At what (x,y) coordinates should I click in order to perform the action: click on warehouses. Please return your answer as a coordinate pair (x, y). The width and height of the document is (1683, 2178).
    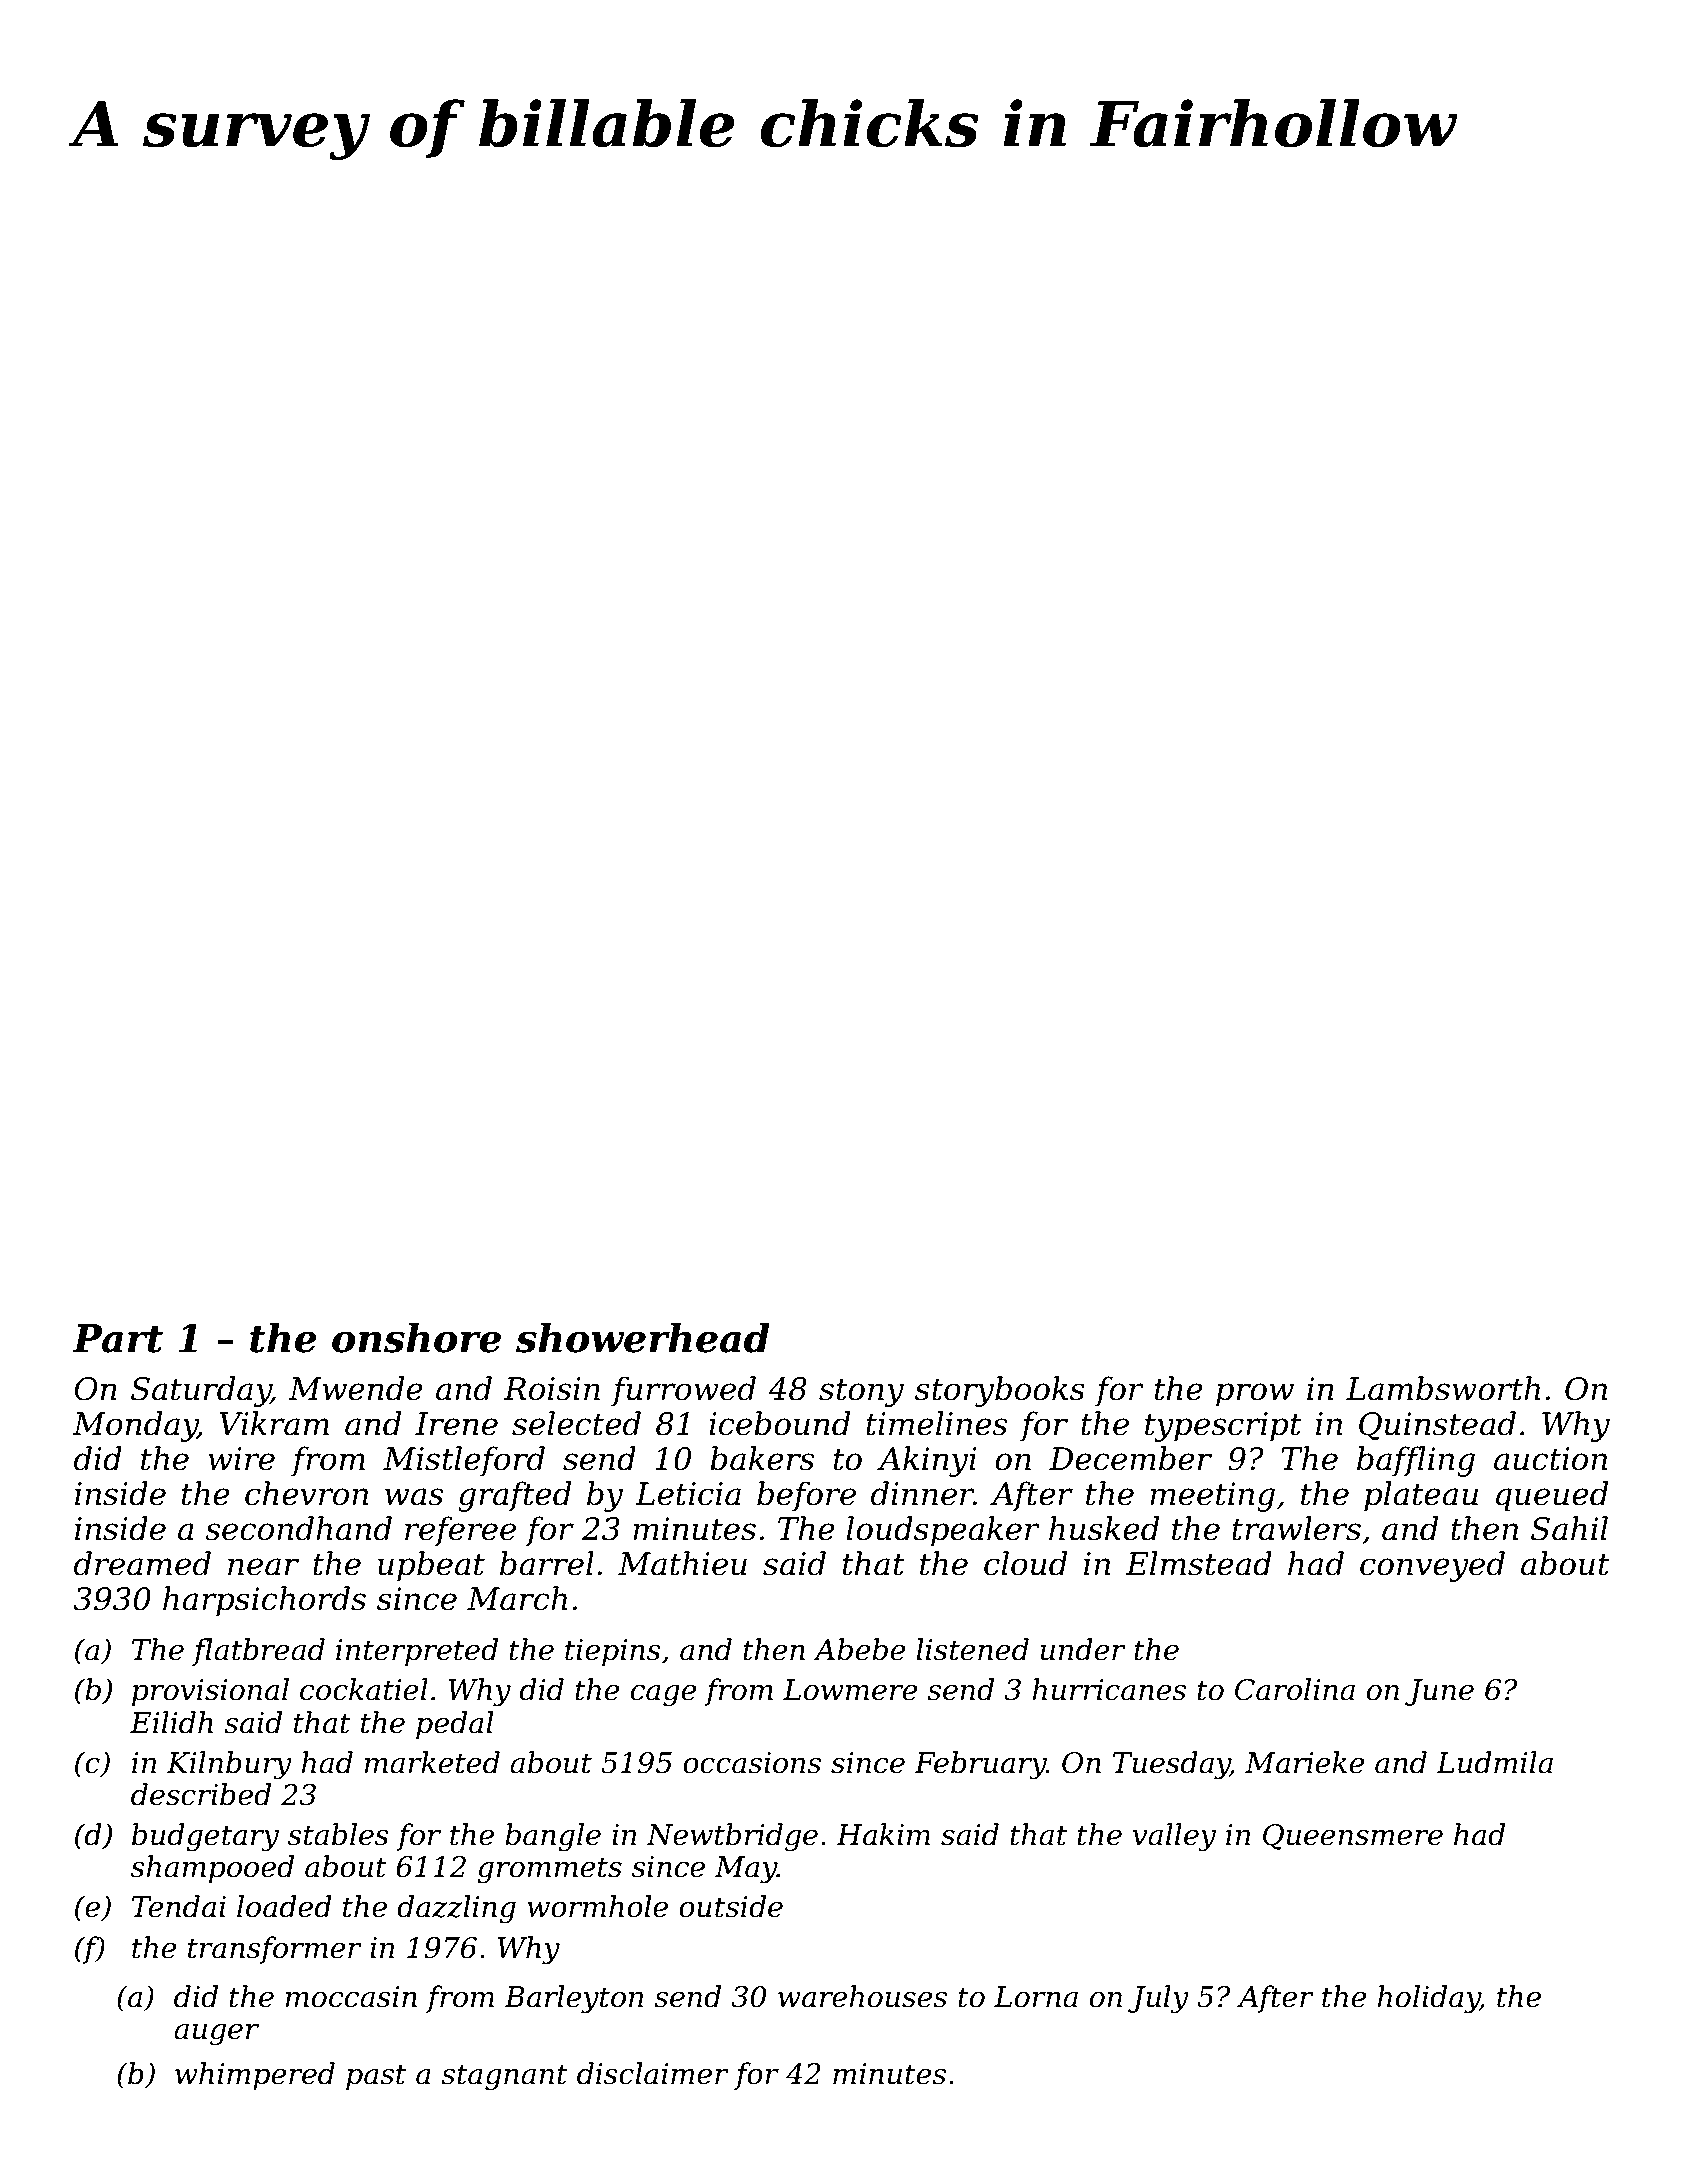
    Looking at the image, I should click on (862, 1996).
